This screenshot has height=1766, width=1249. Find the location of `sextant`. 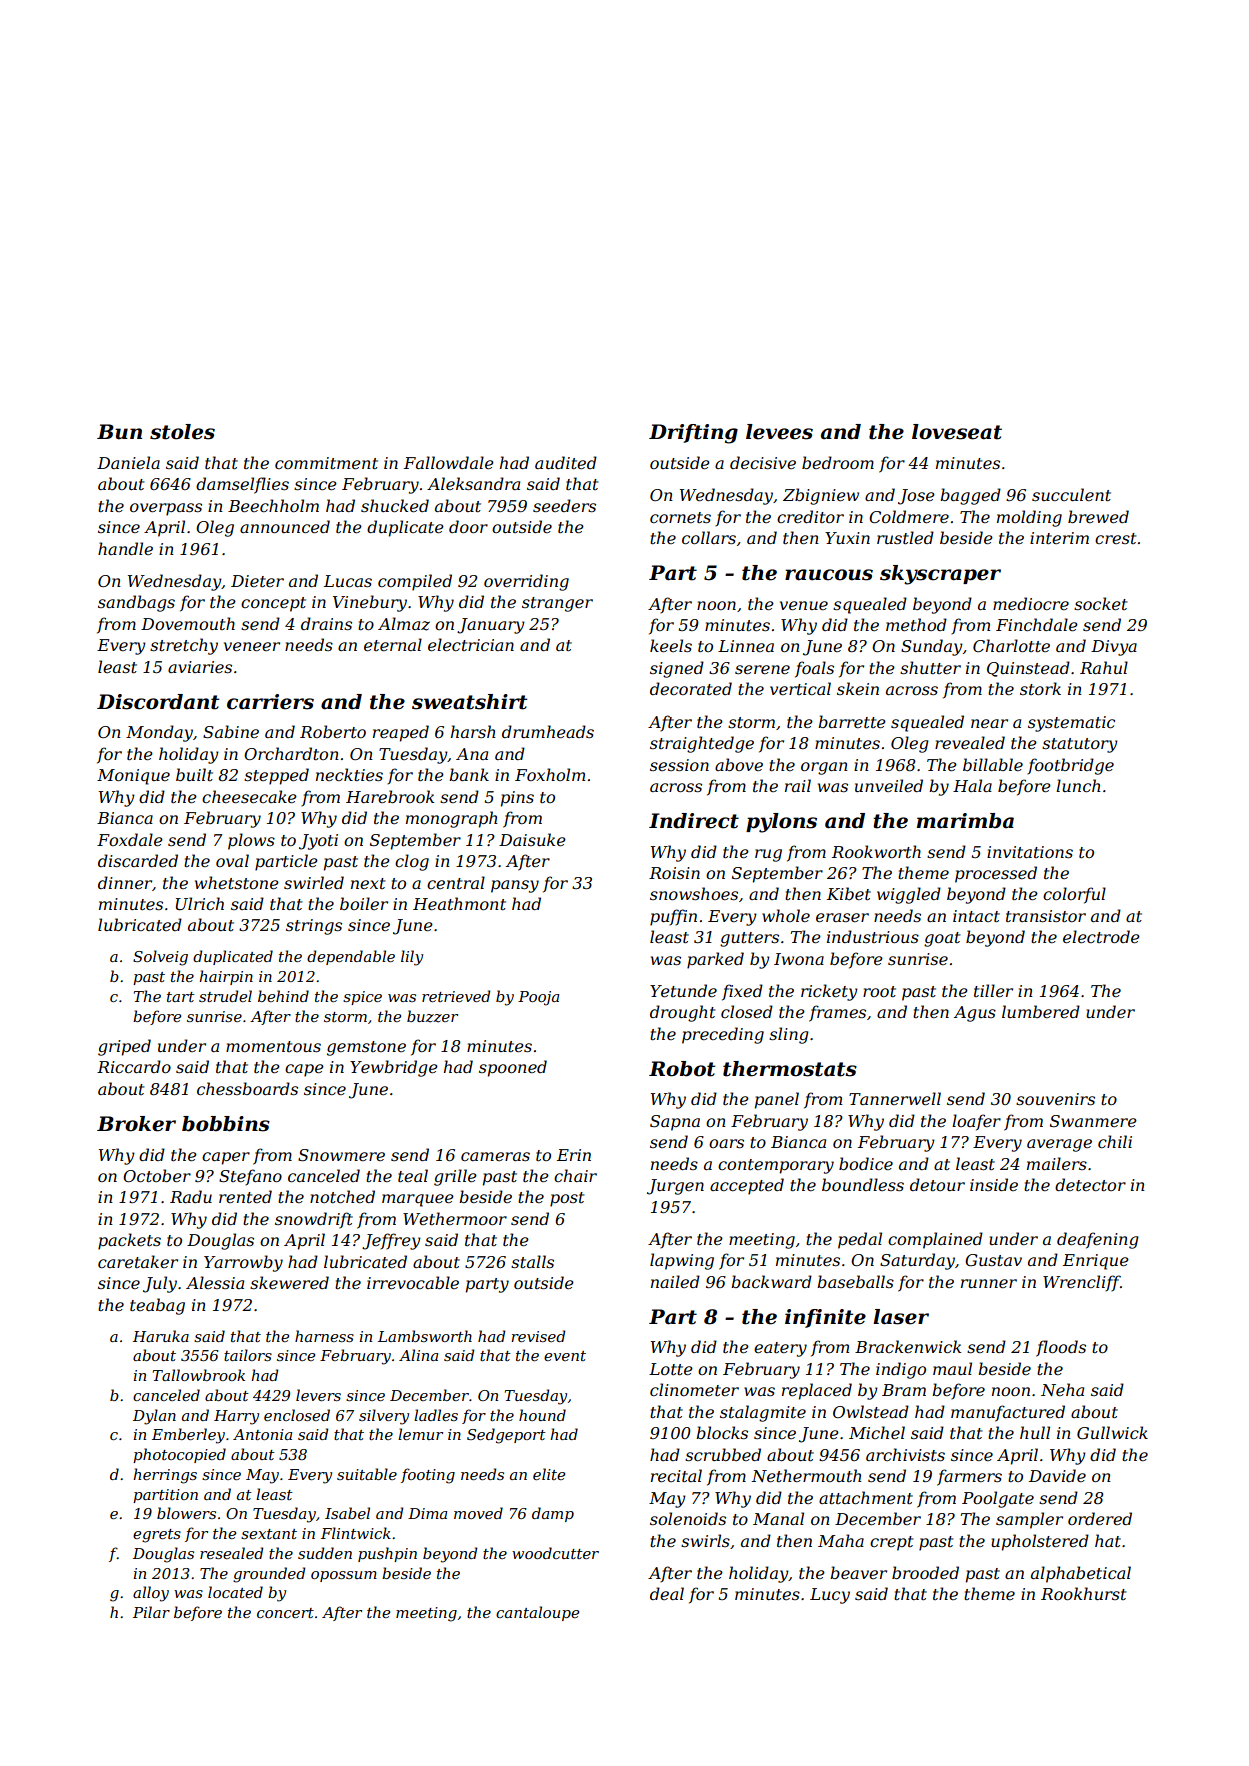

sextant is located at coordinates (269, 1534).
